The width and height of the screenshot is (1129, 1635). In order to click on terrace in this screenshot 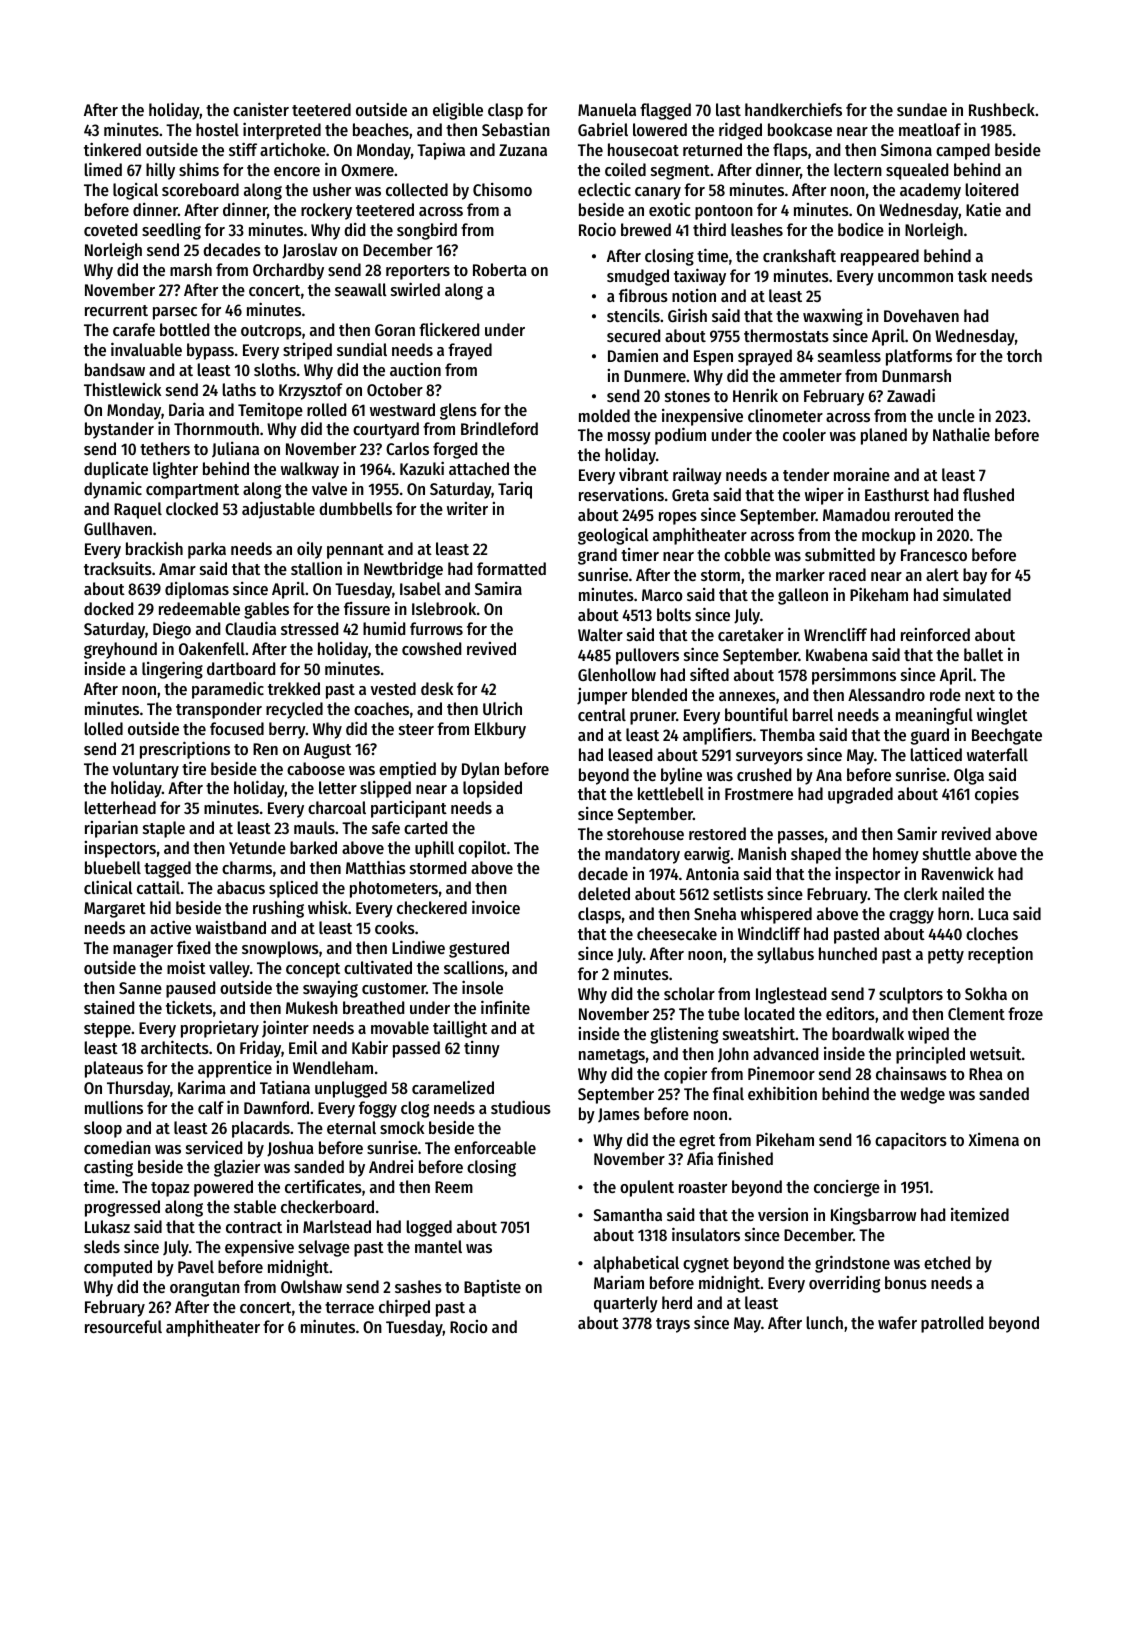, I will do `click(349, 1307)`.
